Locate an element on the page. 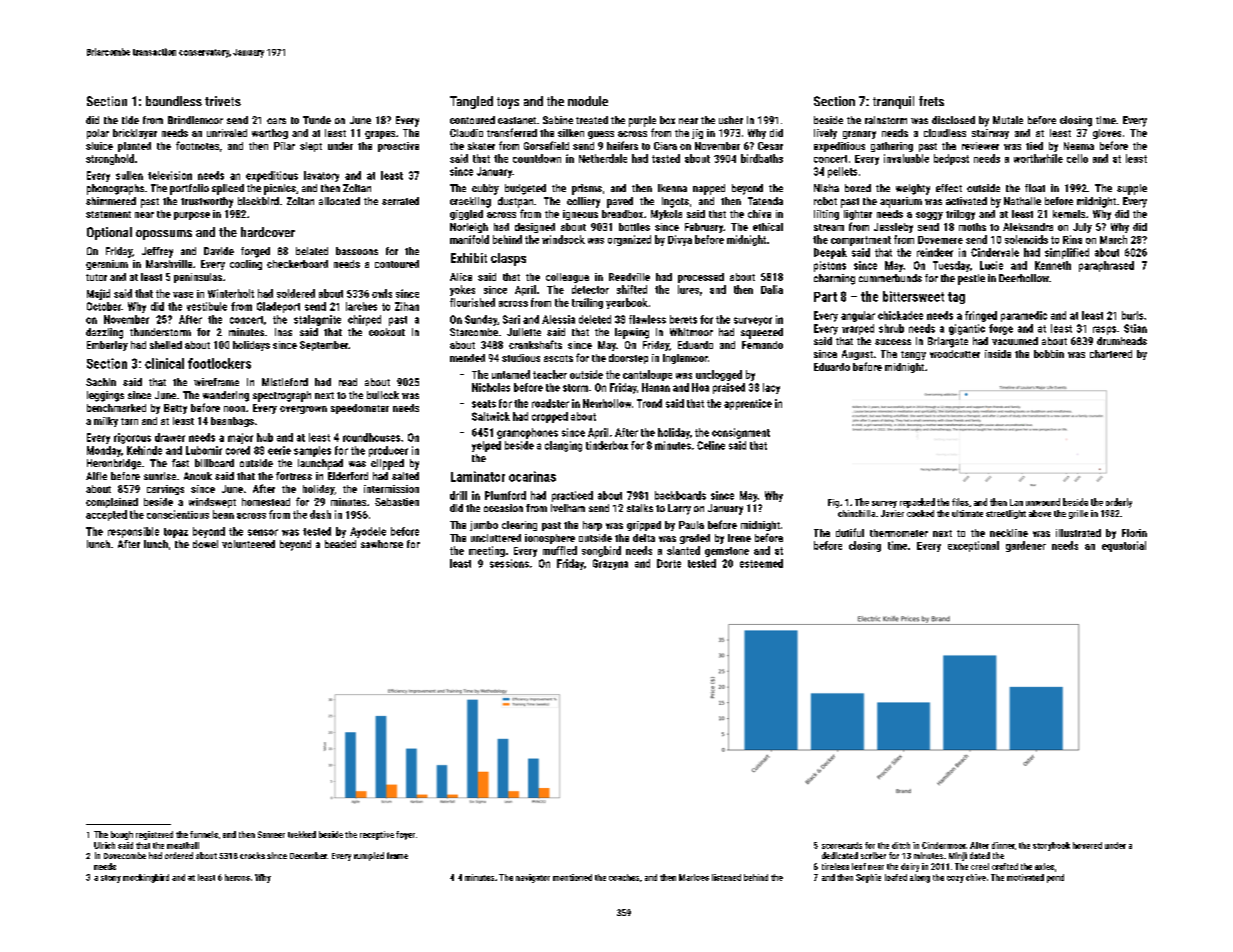  equatorial is located at coordinates (1124, 546).
